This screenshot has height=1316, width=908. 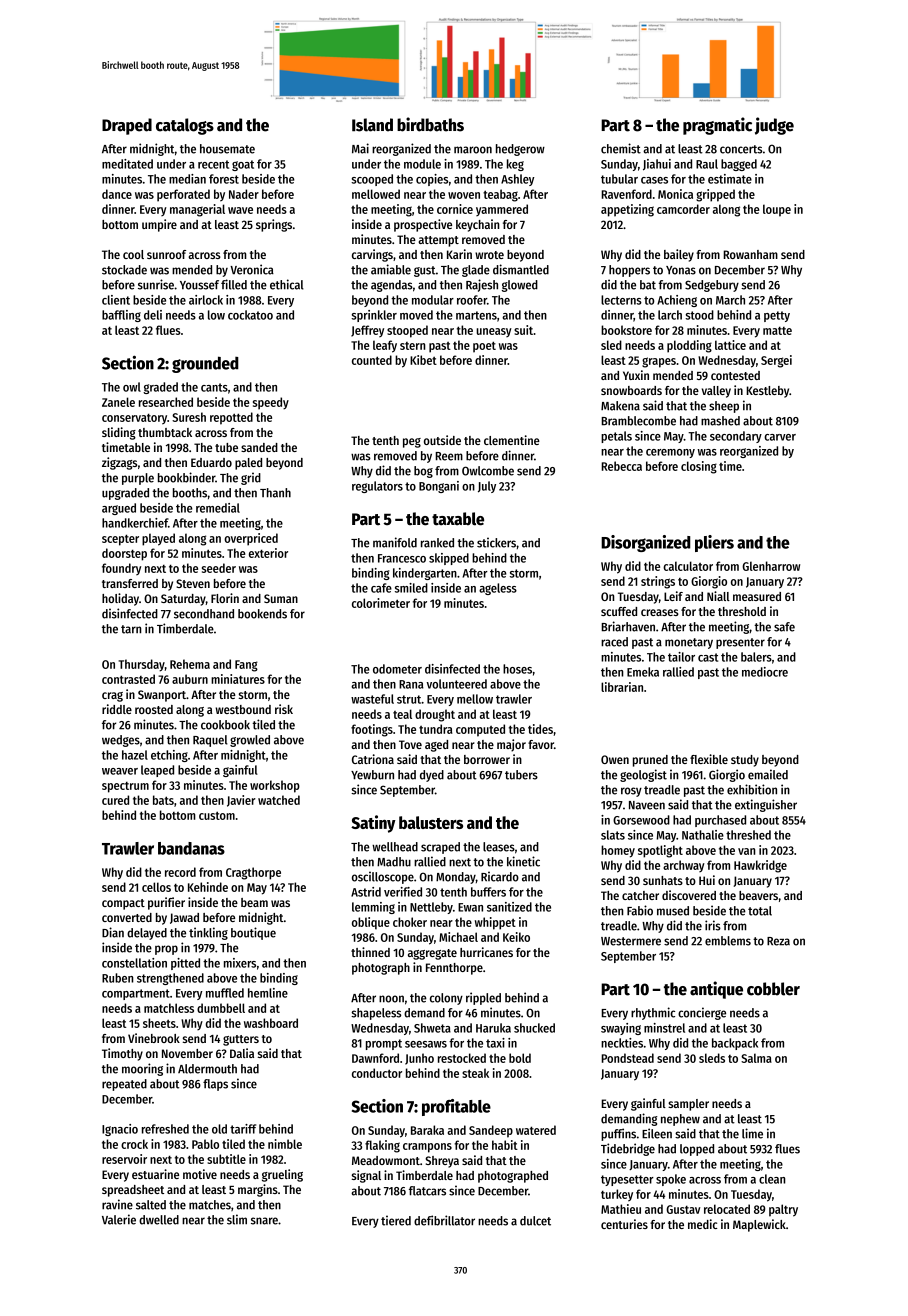 What do you see at coordinates (464, 195) in the screenshot?
I see `woven` at bounding box center [464, 195].
